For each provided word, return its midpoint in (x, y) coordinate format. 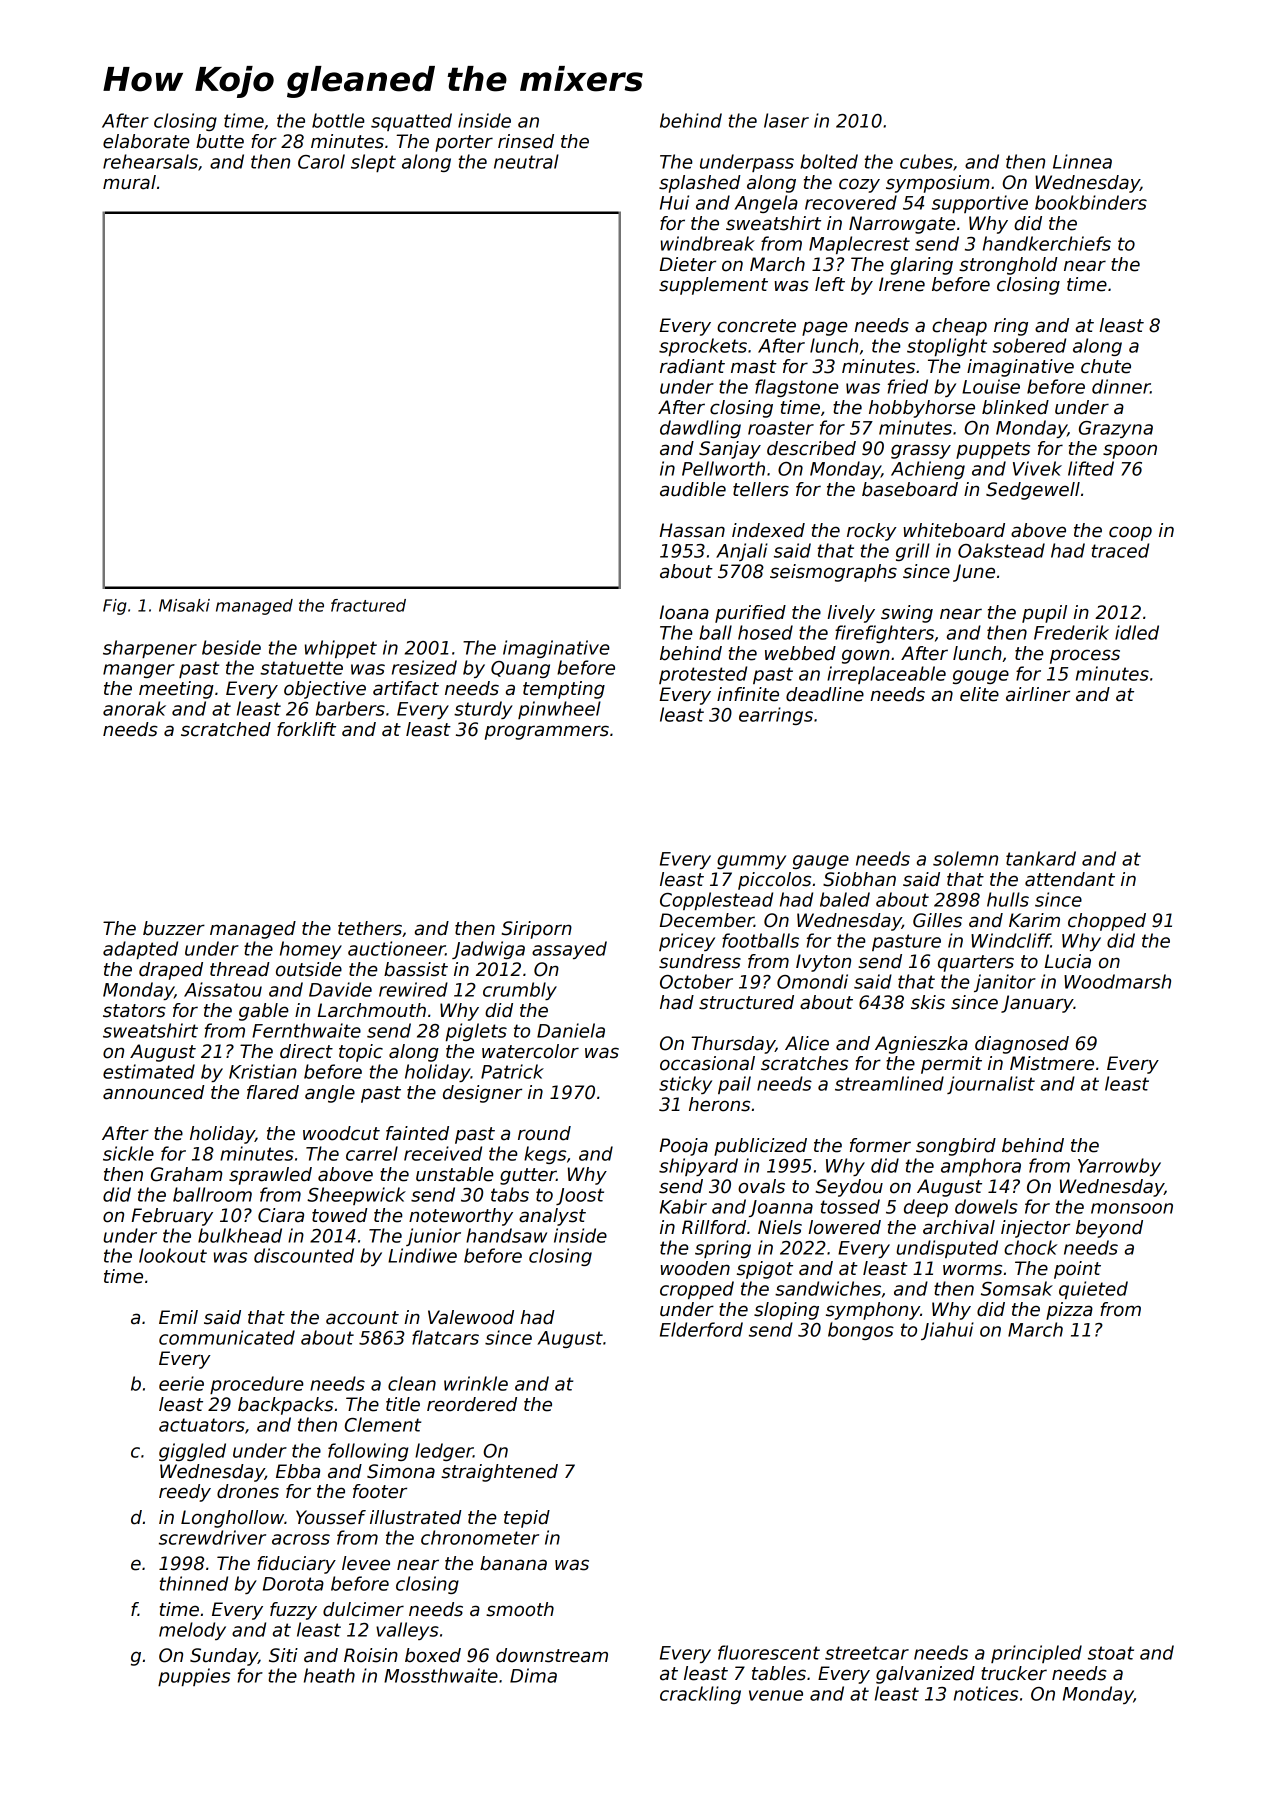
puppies (194, 1677)
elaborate (146, 141)
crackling (700, 1695)
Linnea (1082, 161)
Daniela (571, 1030)
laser (786, 120)
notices (986, 1693)
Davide (340, 989)
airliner (1038, 694)
